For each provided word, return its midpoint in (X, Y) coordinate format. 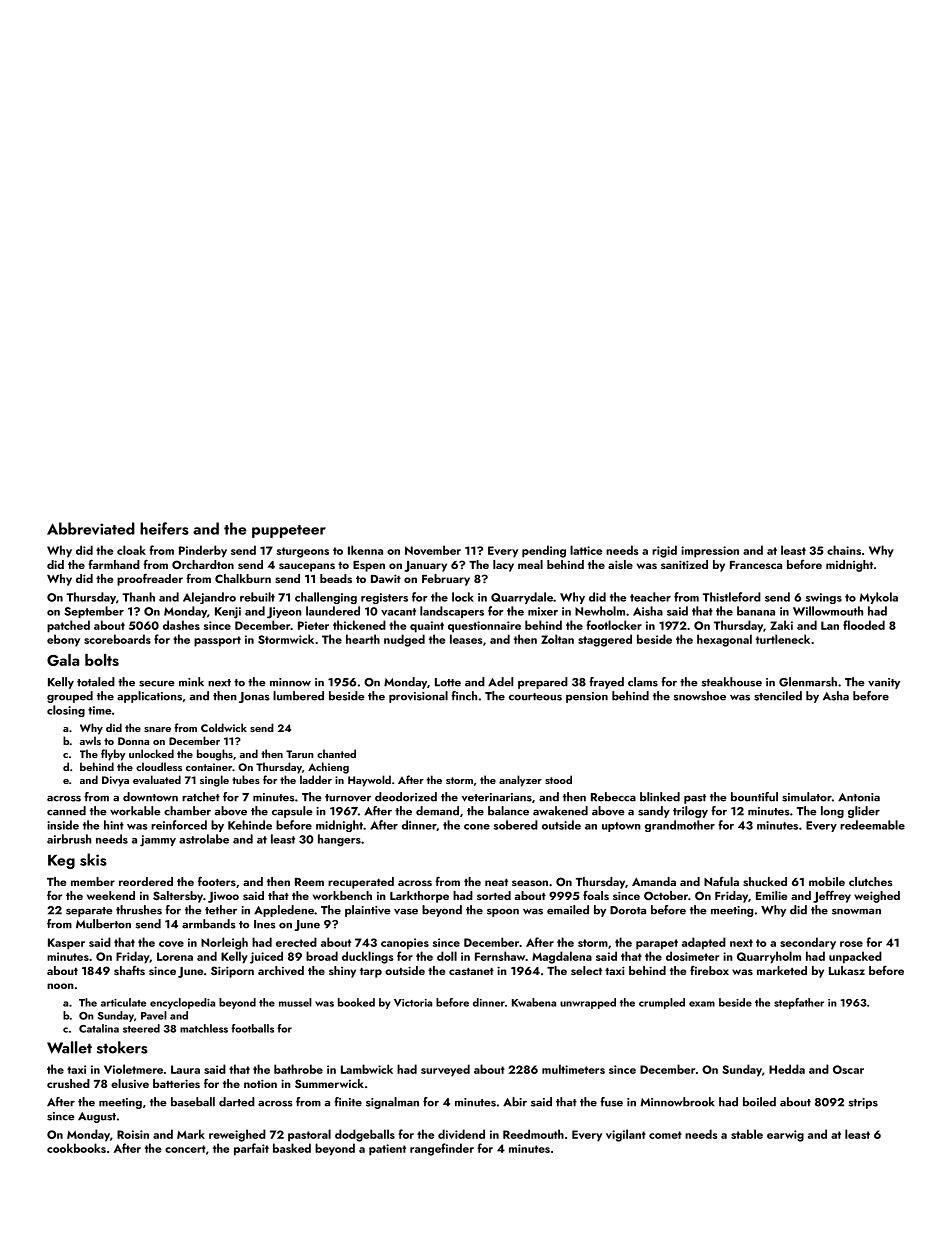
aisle (620, 564)
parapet (657, 944)
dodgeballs (365, 1135)
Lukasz (847, 970)
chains (844, 550)
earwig (785, 1136)
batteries (176, 1083)
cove (171, 944)
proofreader (150, 579)
